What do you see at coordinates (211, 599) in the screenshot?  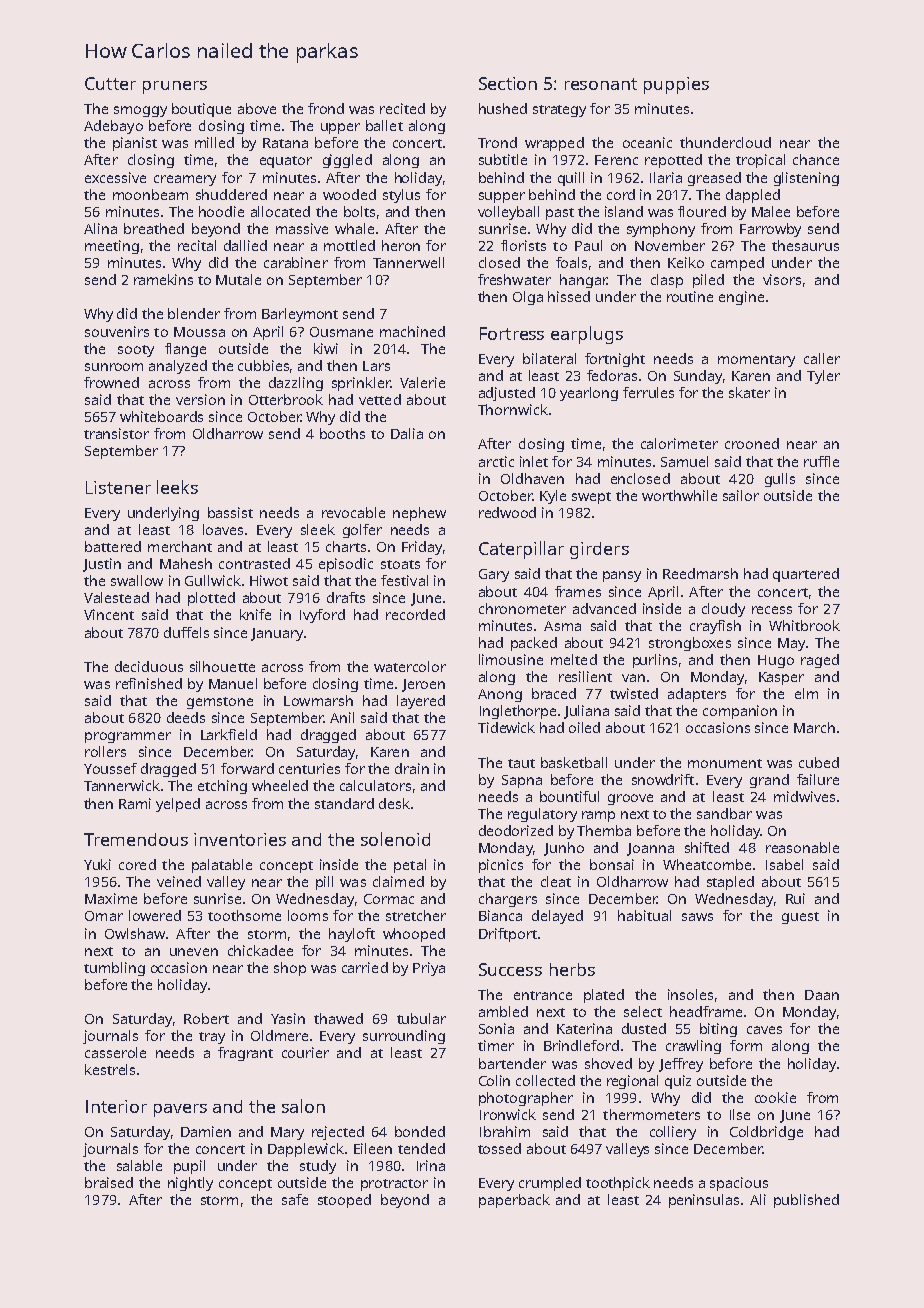 I see `plotted` at bounding box center [211, 599].
